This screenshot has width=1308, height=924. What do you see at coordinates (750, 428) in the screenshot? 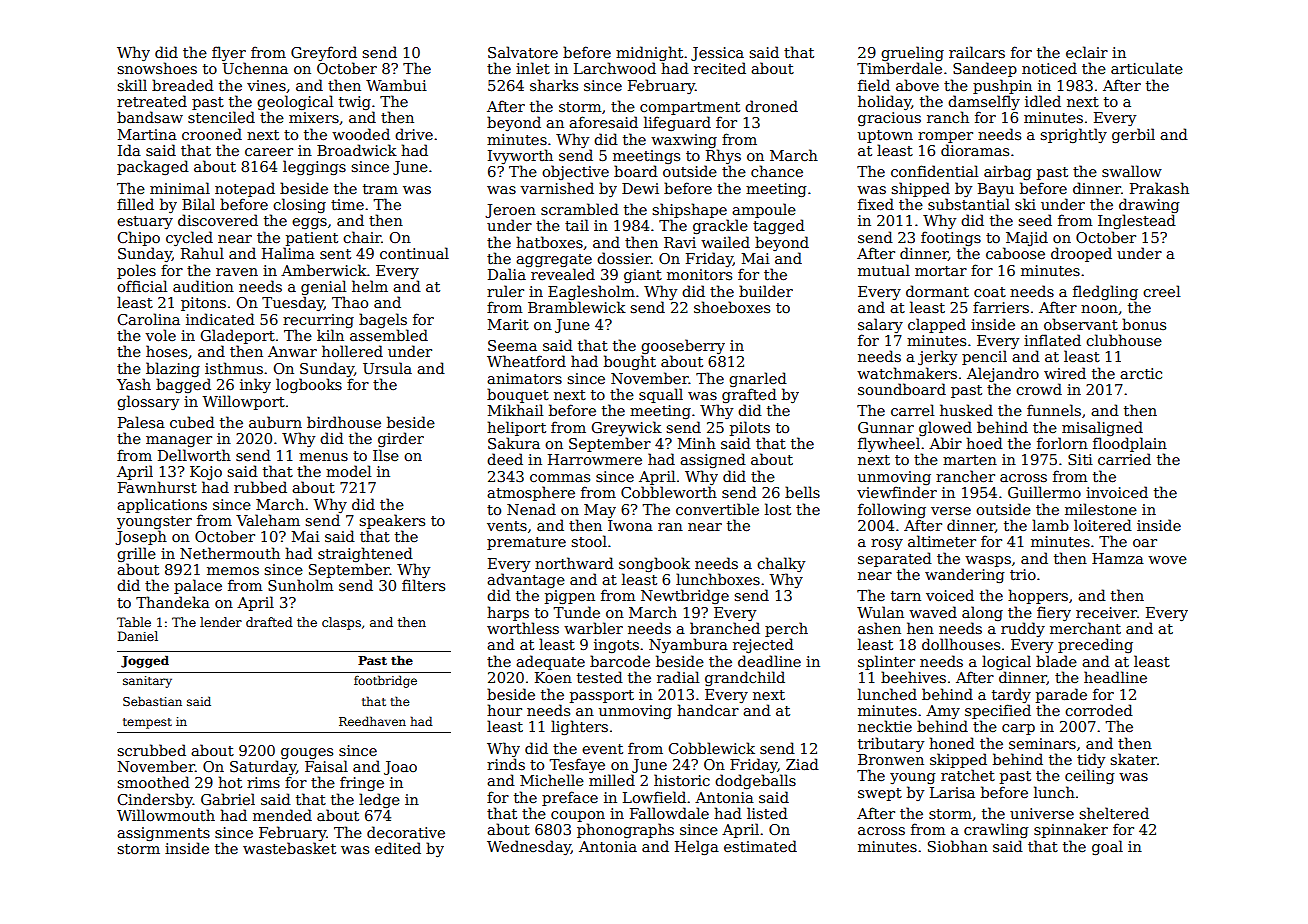
I see `pilots` at bounding box center [750, 428].
